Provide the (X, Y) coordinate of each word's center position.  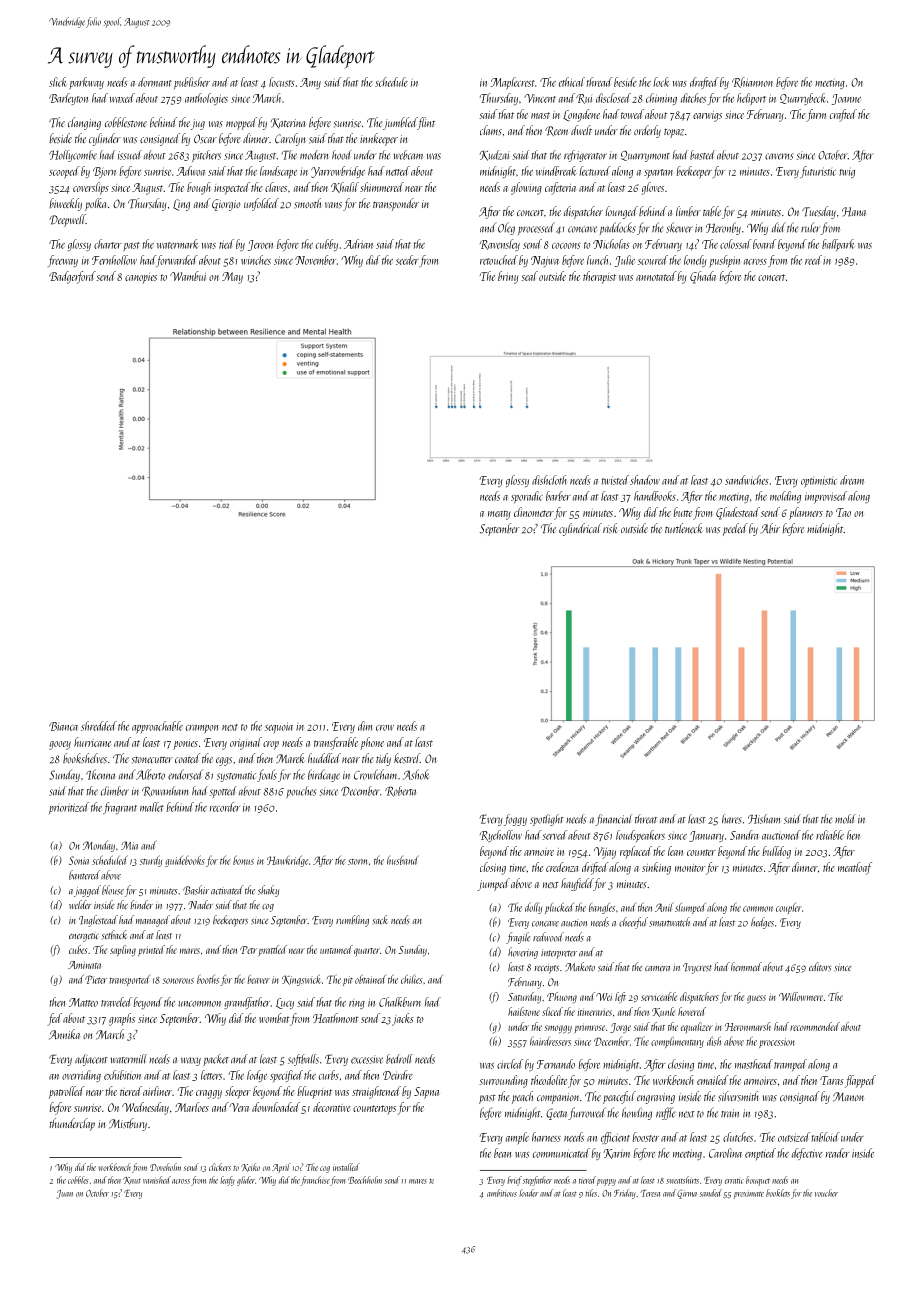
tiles (591, 1193)
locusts (282, 82)
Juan (65, 1194)
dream (852, 480)
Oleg (506, 228)
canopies (141, 278)
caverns (779, 156)
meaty (499, 515)
